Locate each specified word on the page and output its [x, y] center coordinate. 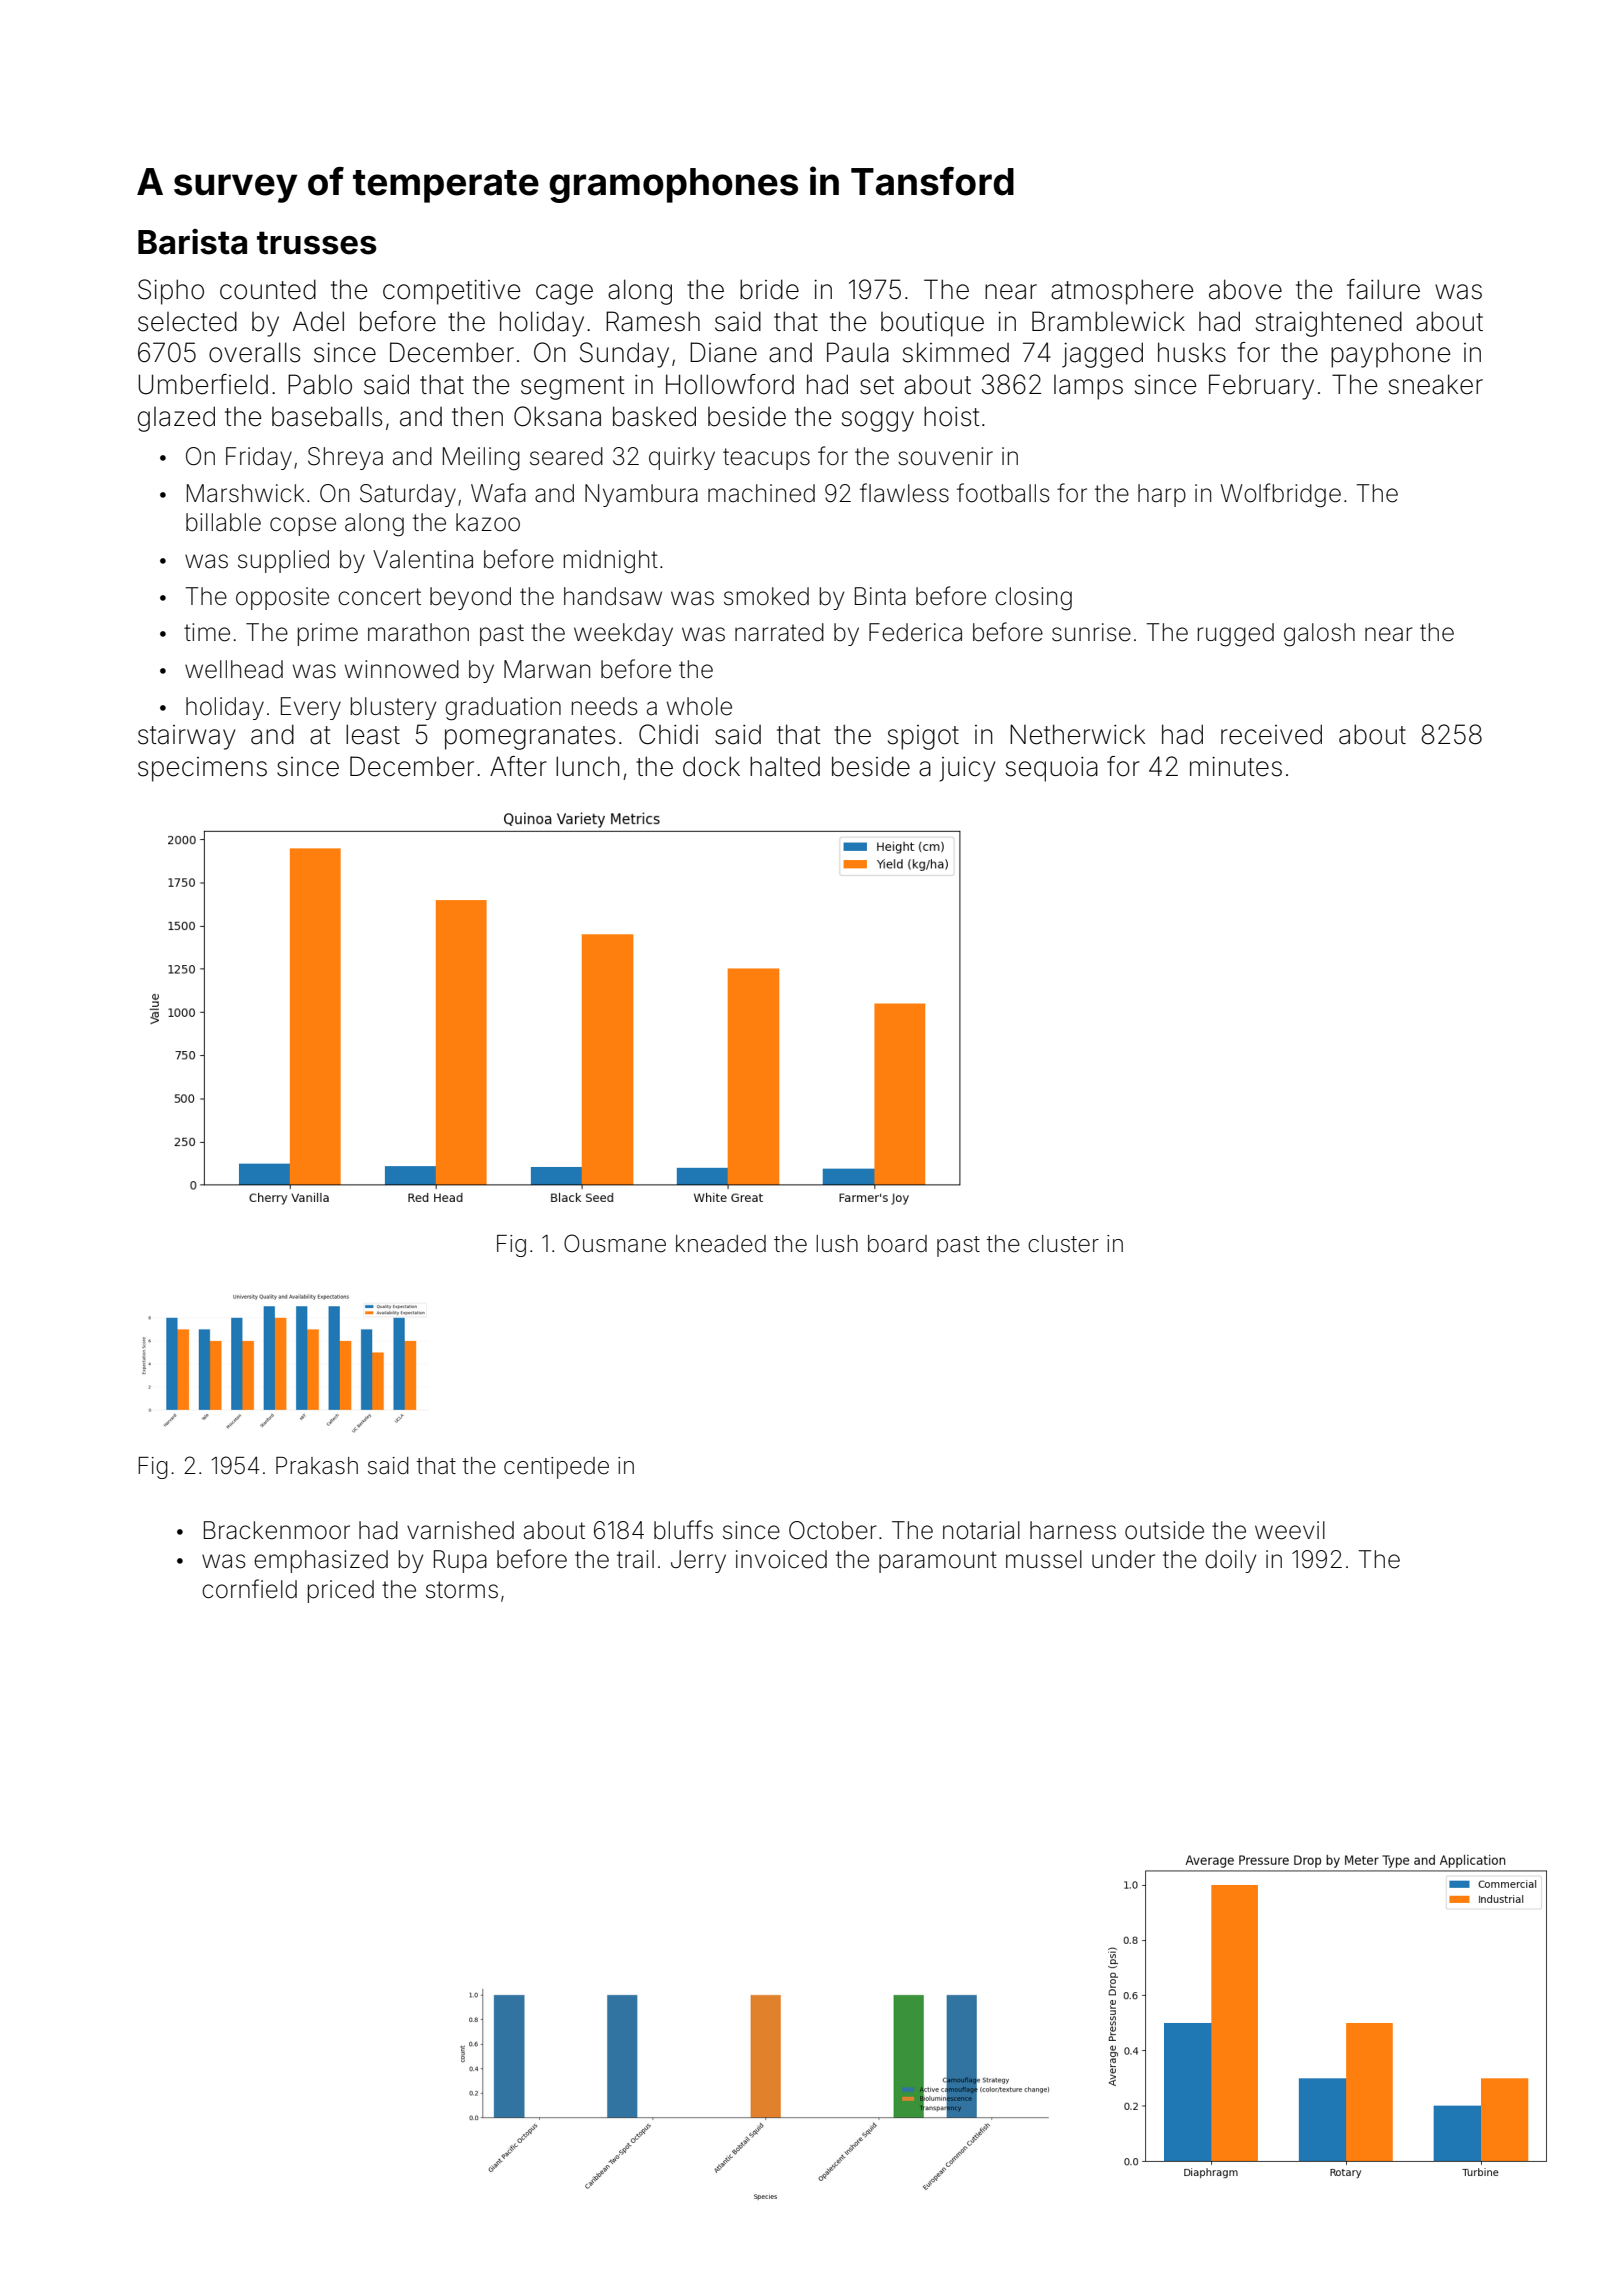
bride [769, 289]
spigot [923, 737]
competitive [451, 292]
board [897, 1244]
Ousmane [615, 1243]
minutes [1236, 767]
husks [1192, 352]
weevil [1290, 1530]
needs [605, 706]
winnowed [402, 669]
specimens [202, 769]
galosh [1319, 635]
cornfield [249, 1589]
